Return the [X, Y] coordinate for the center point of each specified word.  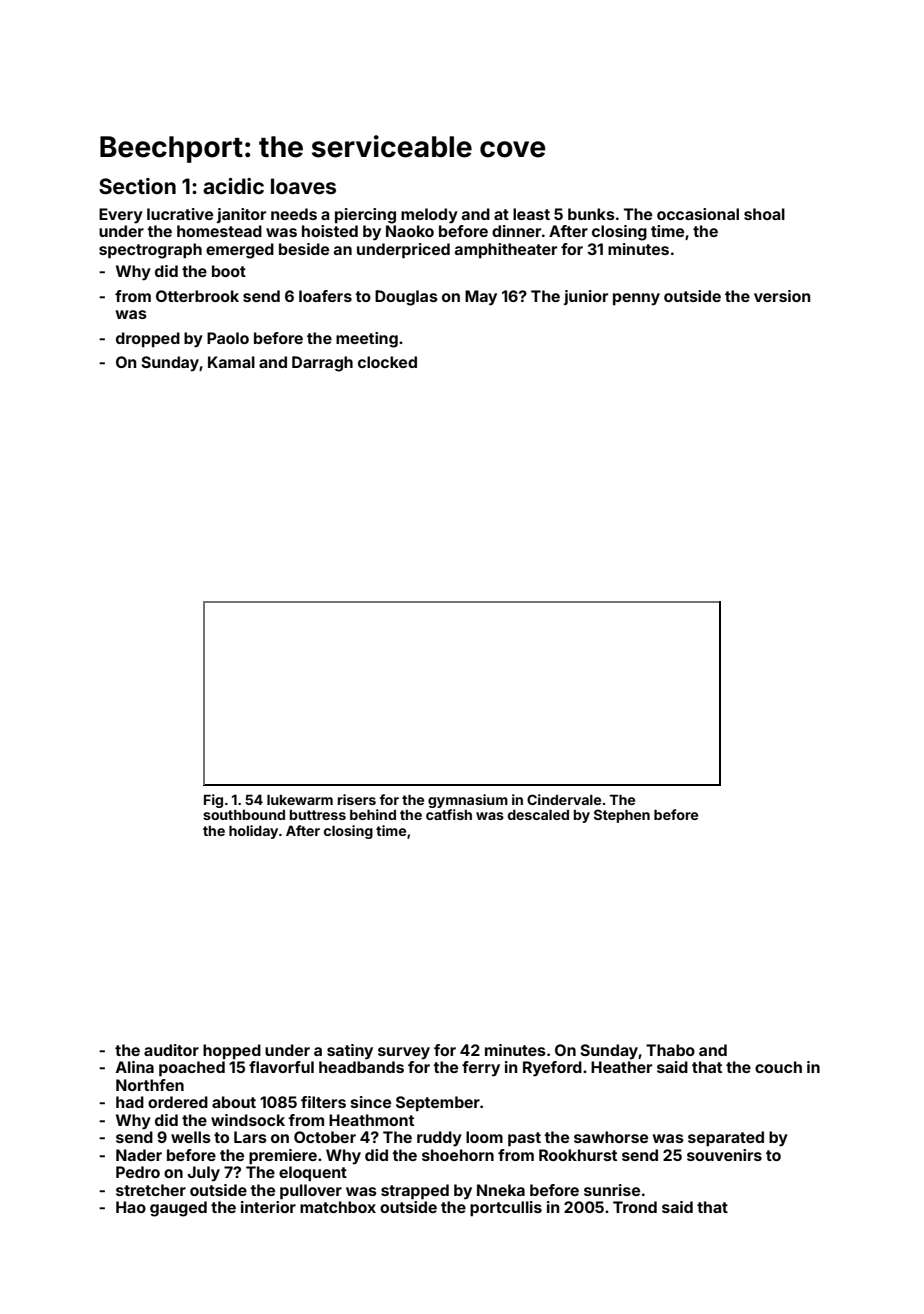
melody [429, 216]
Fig [213, 801]
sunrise [612, 1190]
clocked [387, 362]
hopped [232, 1051]
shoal [764, 214]
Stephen [622, 816]
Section [137, 186]
